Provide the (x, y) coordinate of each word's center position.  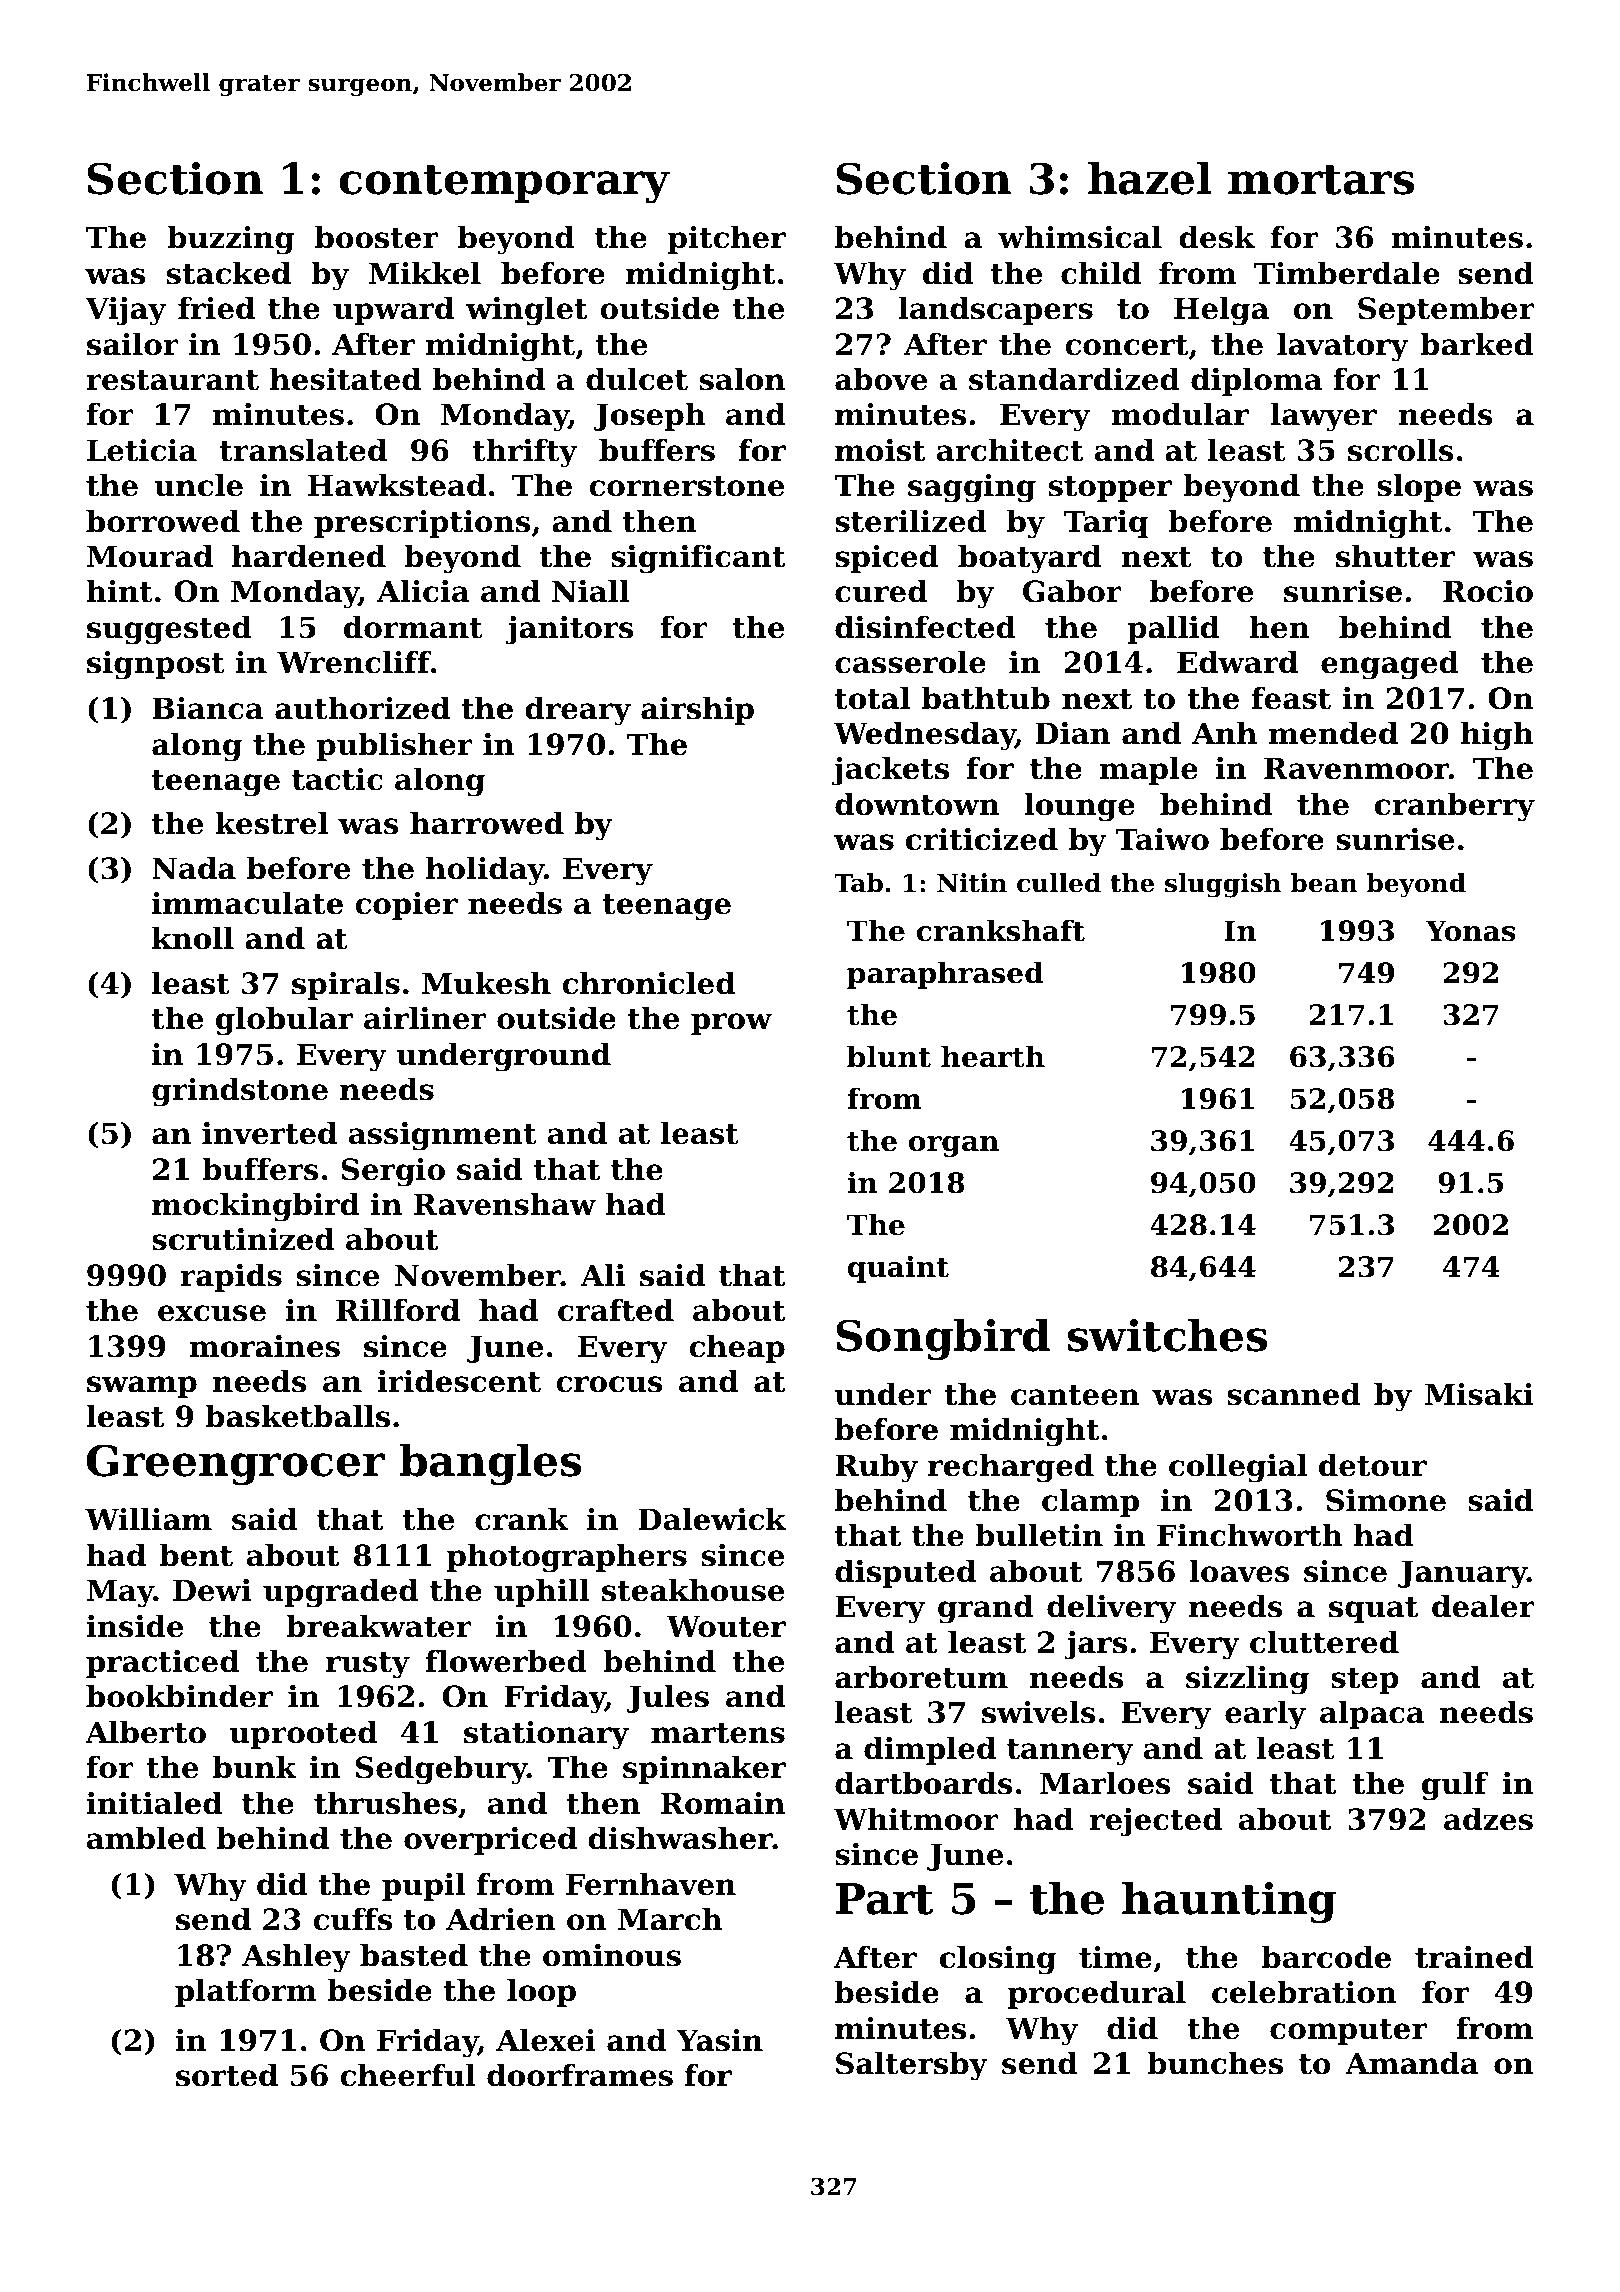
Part (885, 1899)
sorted (227, 2075)
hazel (1149, 178)
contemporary (505, 184)
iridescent (459, 1381)
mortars (1321, 180)
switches (1167, 1335)
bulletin (1039, 1535)
